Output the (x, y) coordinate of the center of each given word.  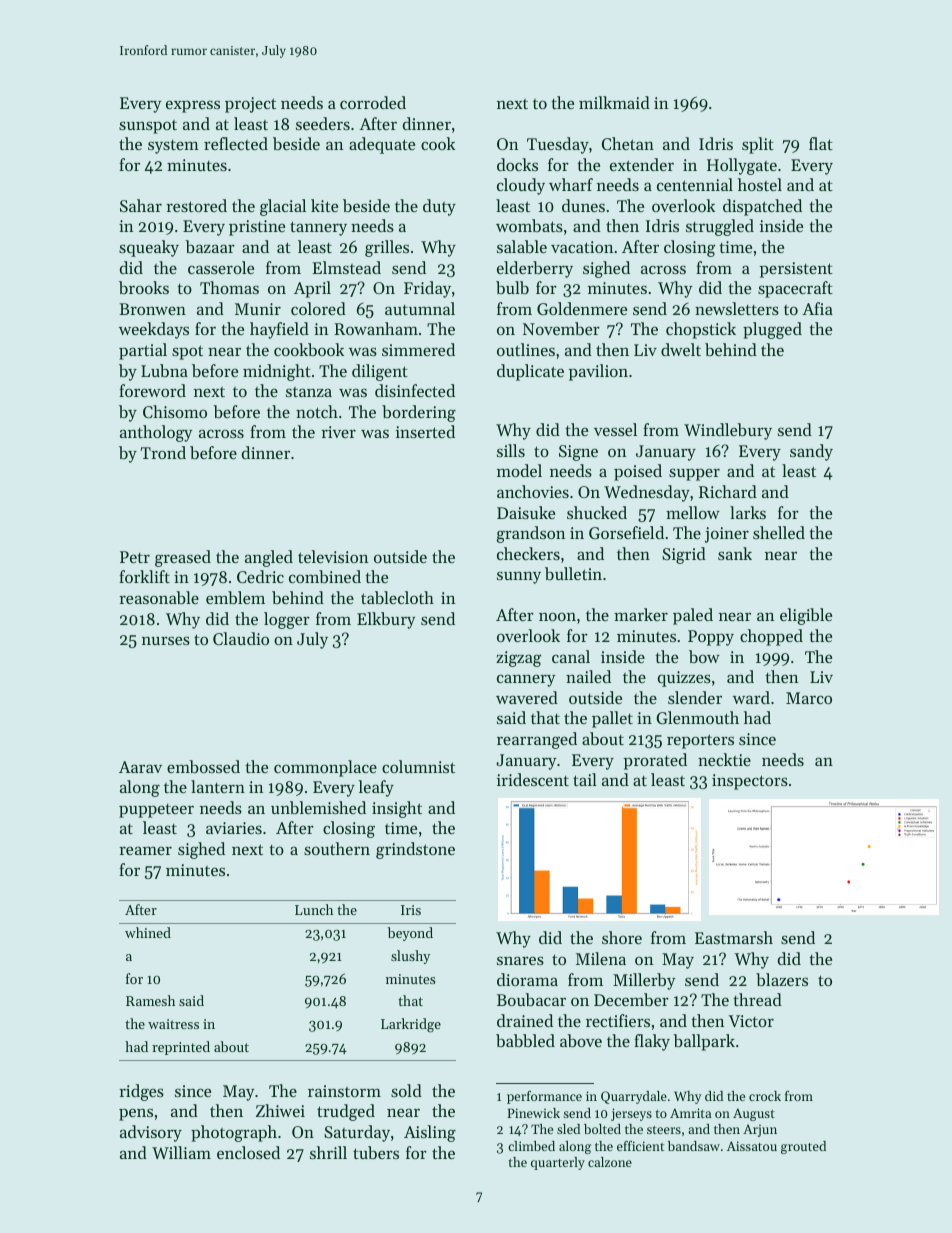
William (181, 1152)
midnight (277, 372)
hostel (760, 184)
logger (287, 620)
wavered (527, 697)
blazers (782, 979)
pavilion (598, 372)
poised (638, 472)
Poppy (711, 638)
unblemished (318, 807)
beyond (410, 934)
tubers (376, 1152)
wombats (529, 225)
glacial (283, 207)
